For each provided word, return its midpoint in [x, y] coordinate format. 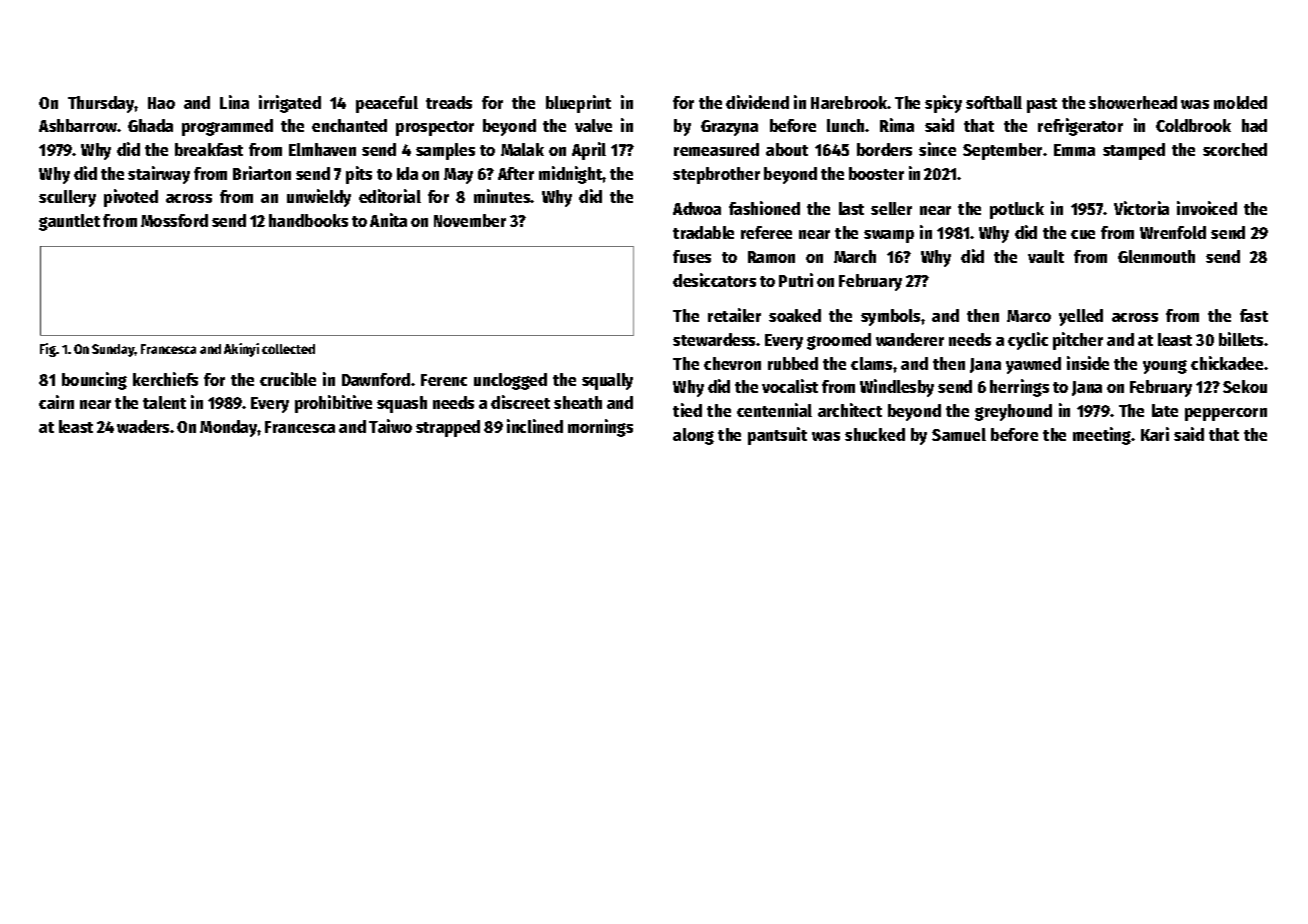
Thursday [101, 104]
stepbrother [716, 175]
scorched [1235, 149]
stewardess [714, 339]
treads [449, 102]
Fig [48, 350]
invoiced [1207, 208]
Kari [1155, 434]
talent [164, 402]
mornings [600, 428]
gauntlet [69, 222]
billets [1241, 339]
